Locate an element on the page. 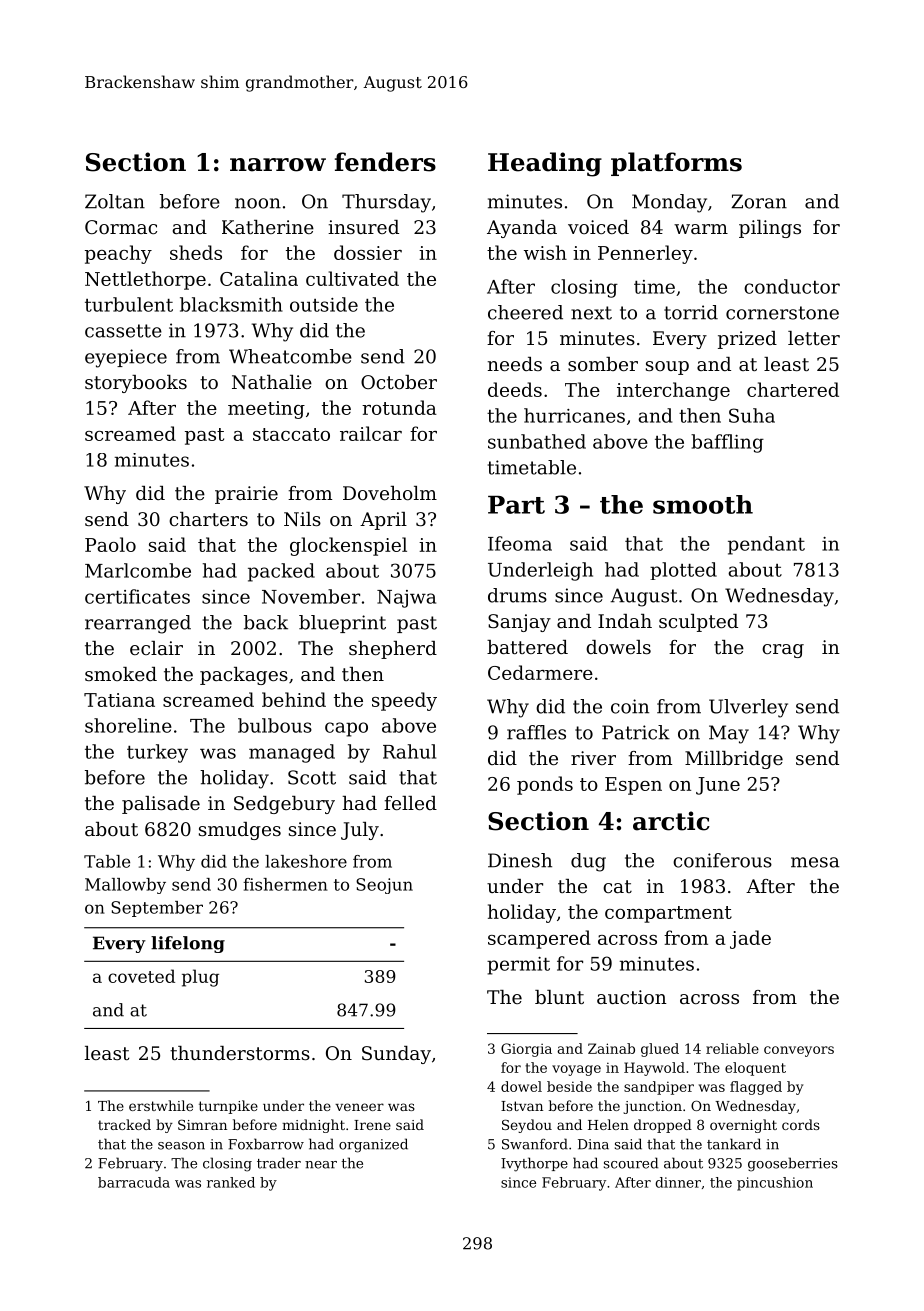 This image has height=1311, width=924. cheered is located at coordinates (525, 312).
